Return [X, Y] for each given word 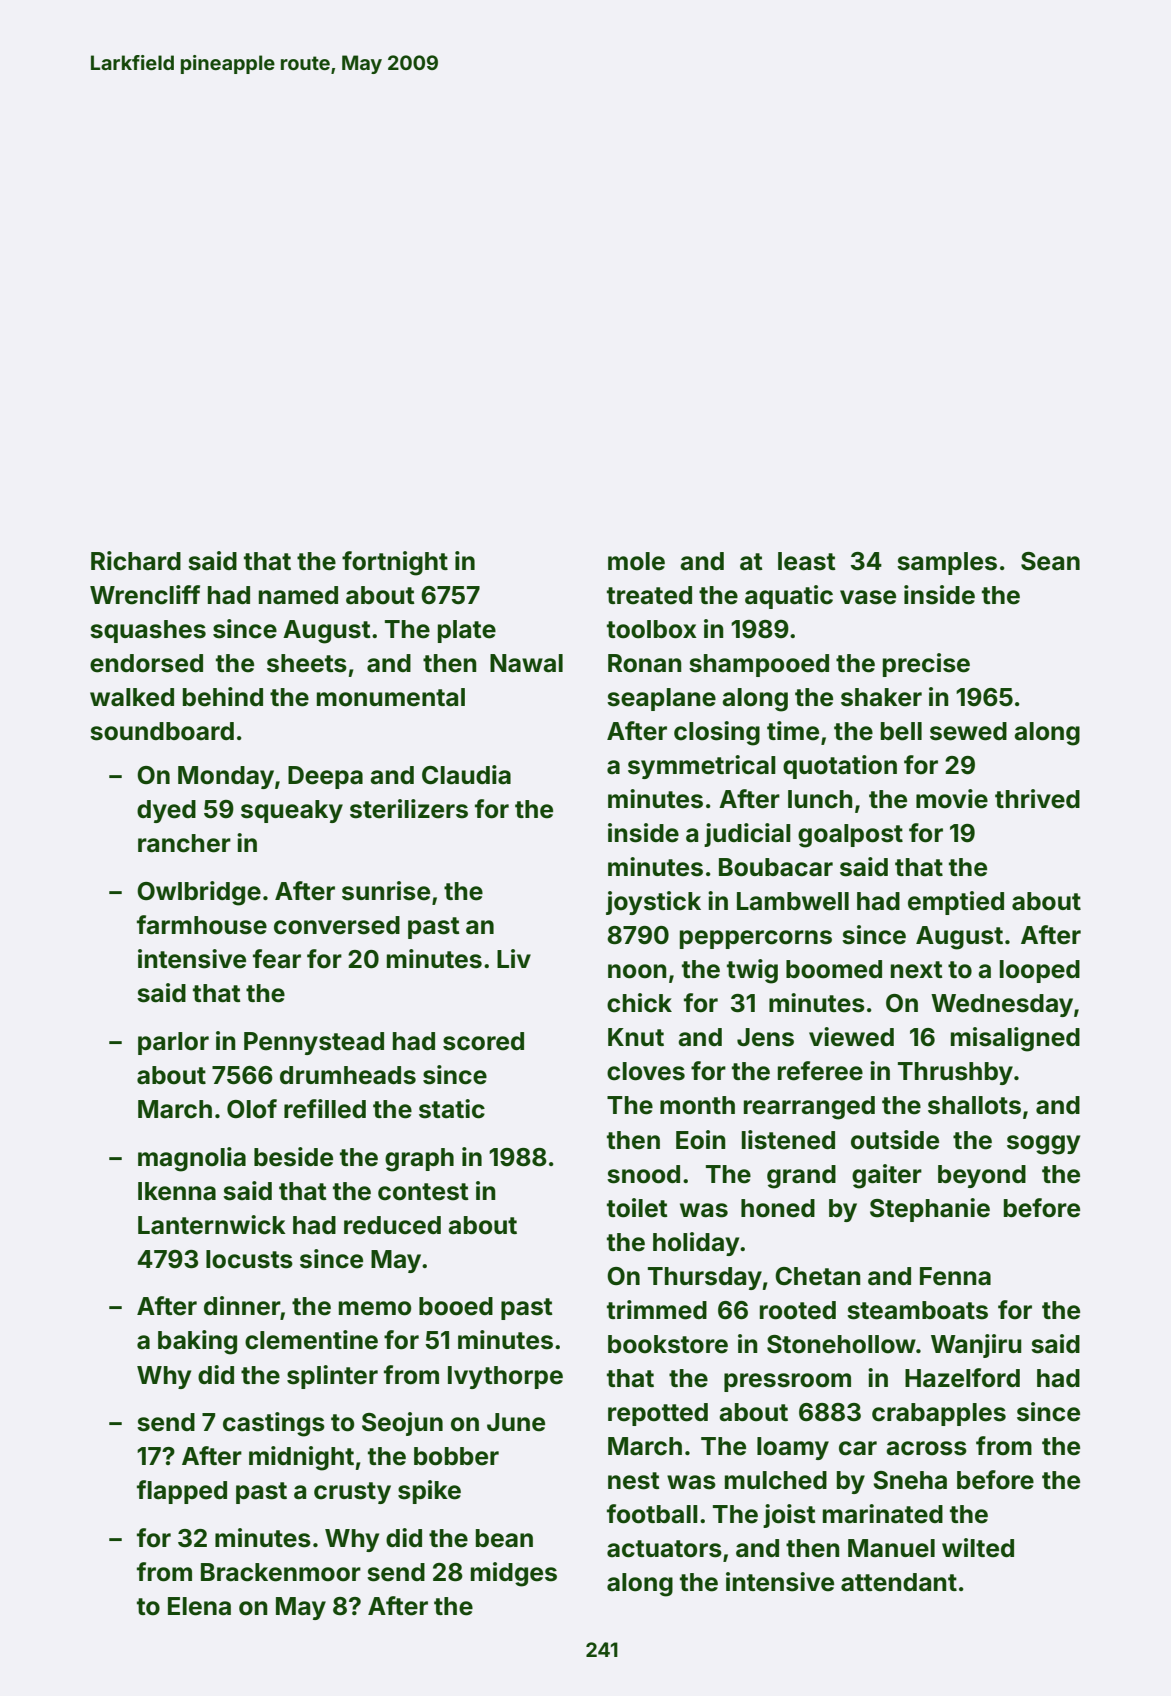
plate [467, 631]
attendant [899, 1582]
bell [901, 731]
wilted [978, 1548]
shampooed [759, 665]
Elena [199, 1606]
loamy [793, 1448]
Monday [226, 777]
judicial [747, 835]
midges [514, 1574]
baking [197, 1342]
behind [223, 697]
